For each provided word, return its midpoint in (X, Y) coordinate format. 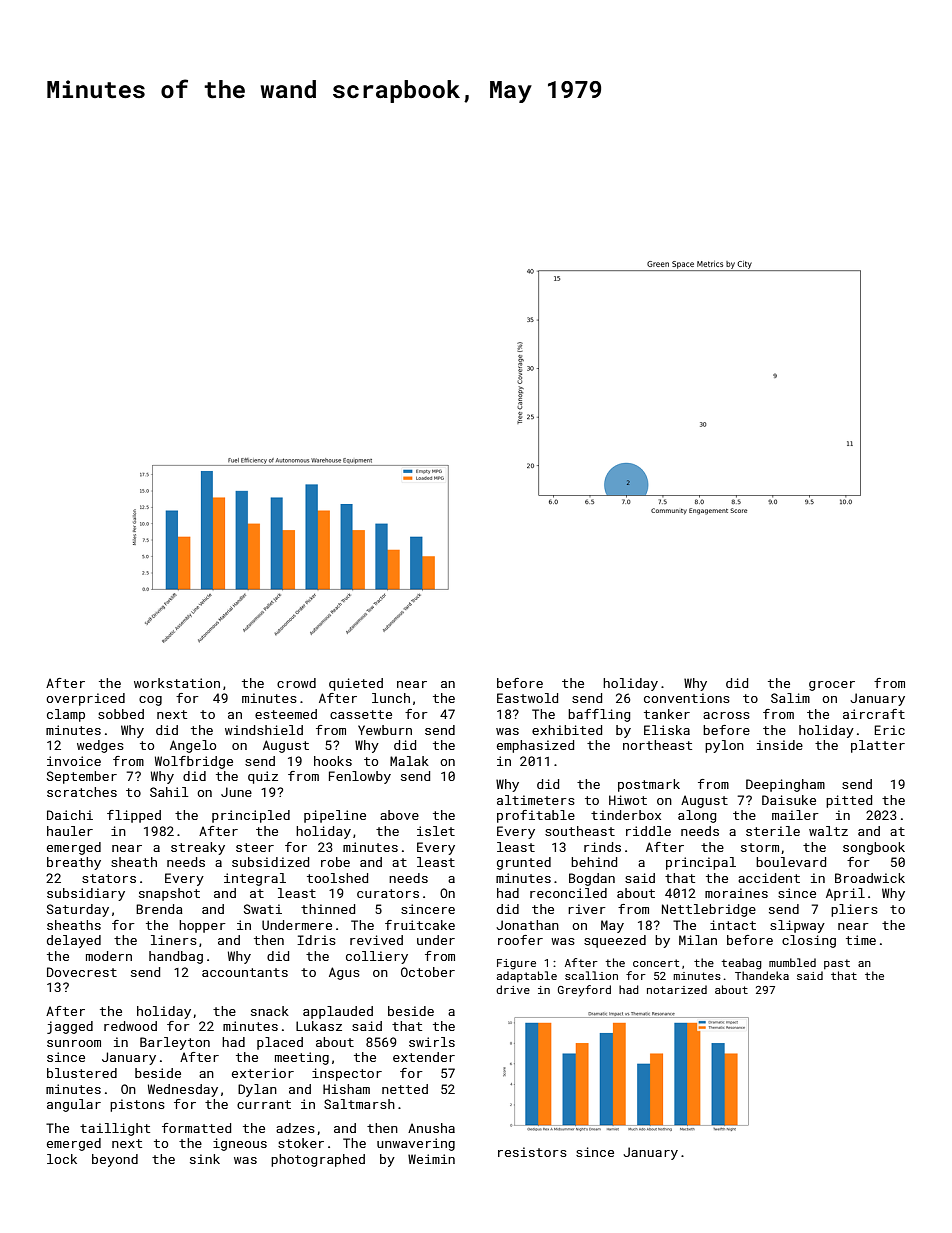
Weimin (431, 1159)
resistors (532, 1152)
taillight (115, 1129)
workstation (177, 683)
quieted (356, 684)
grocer (832, 686)
